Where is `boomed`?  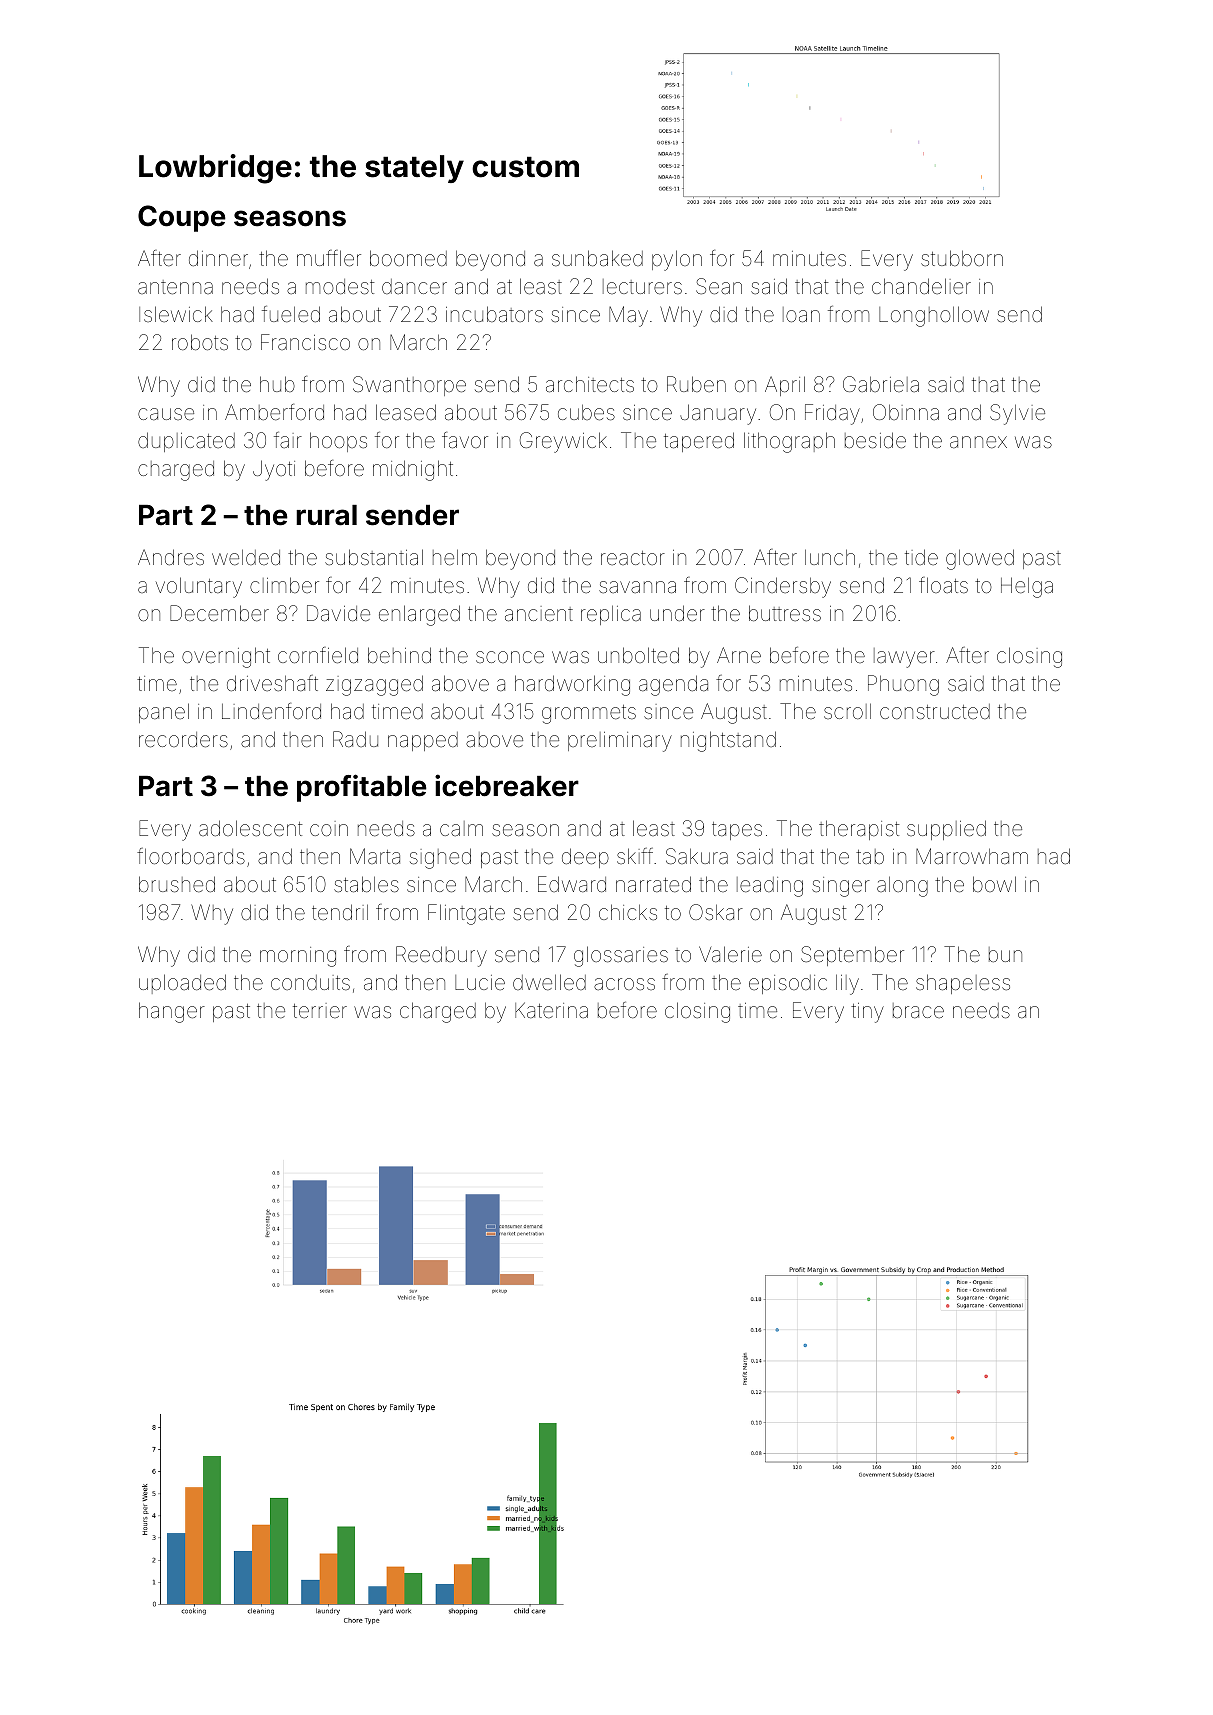 boomed is located at coordinates (408, 258).
